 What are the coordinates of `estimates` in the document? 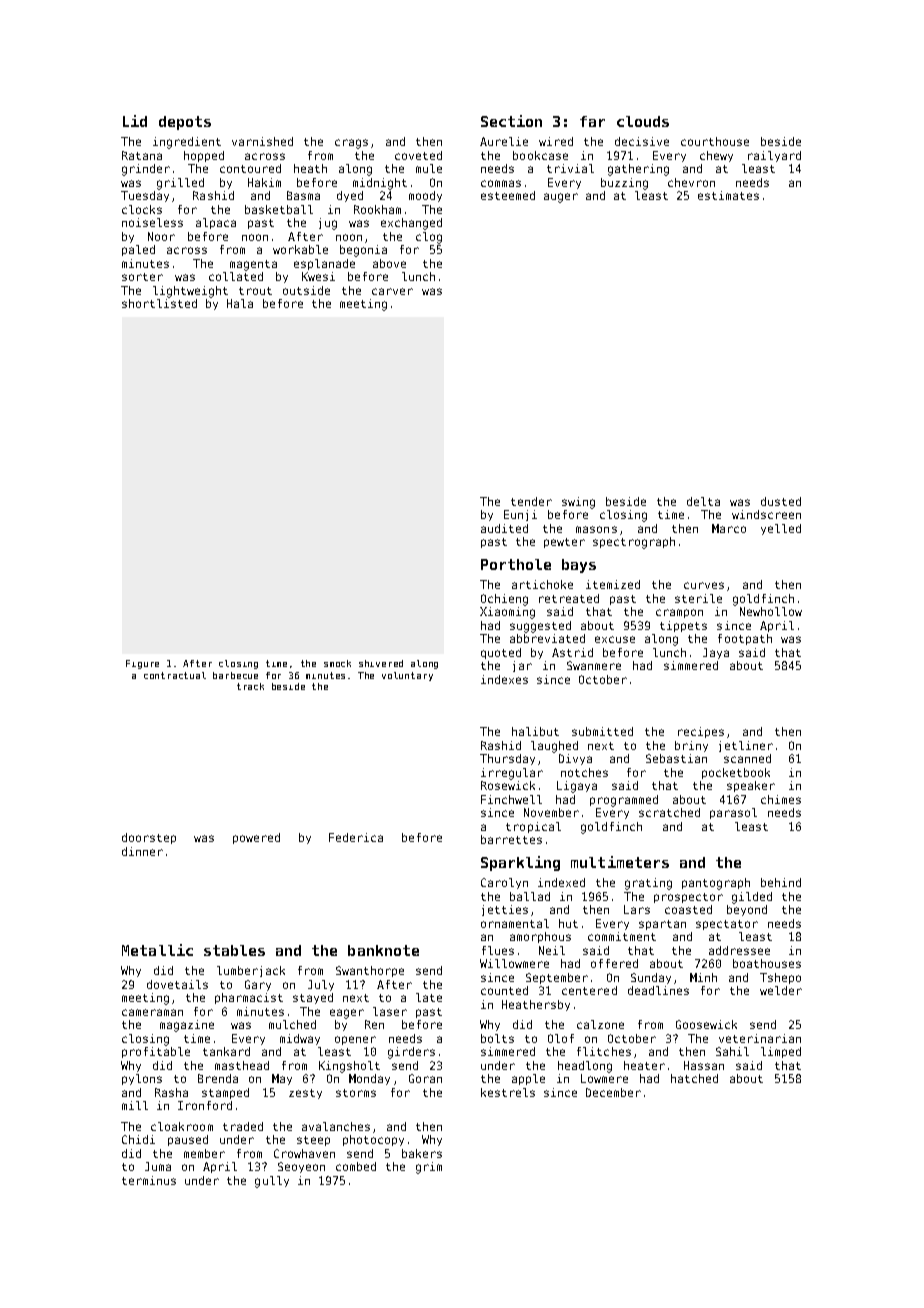 It's located at (728, 195).
